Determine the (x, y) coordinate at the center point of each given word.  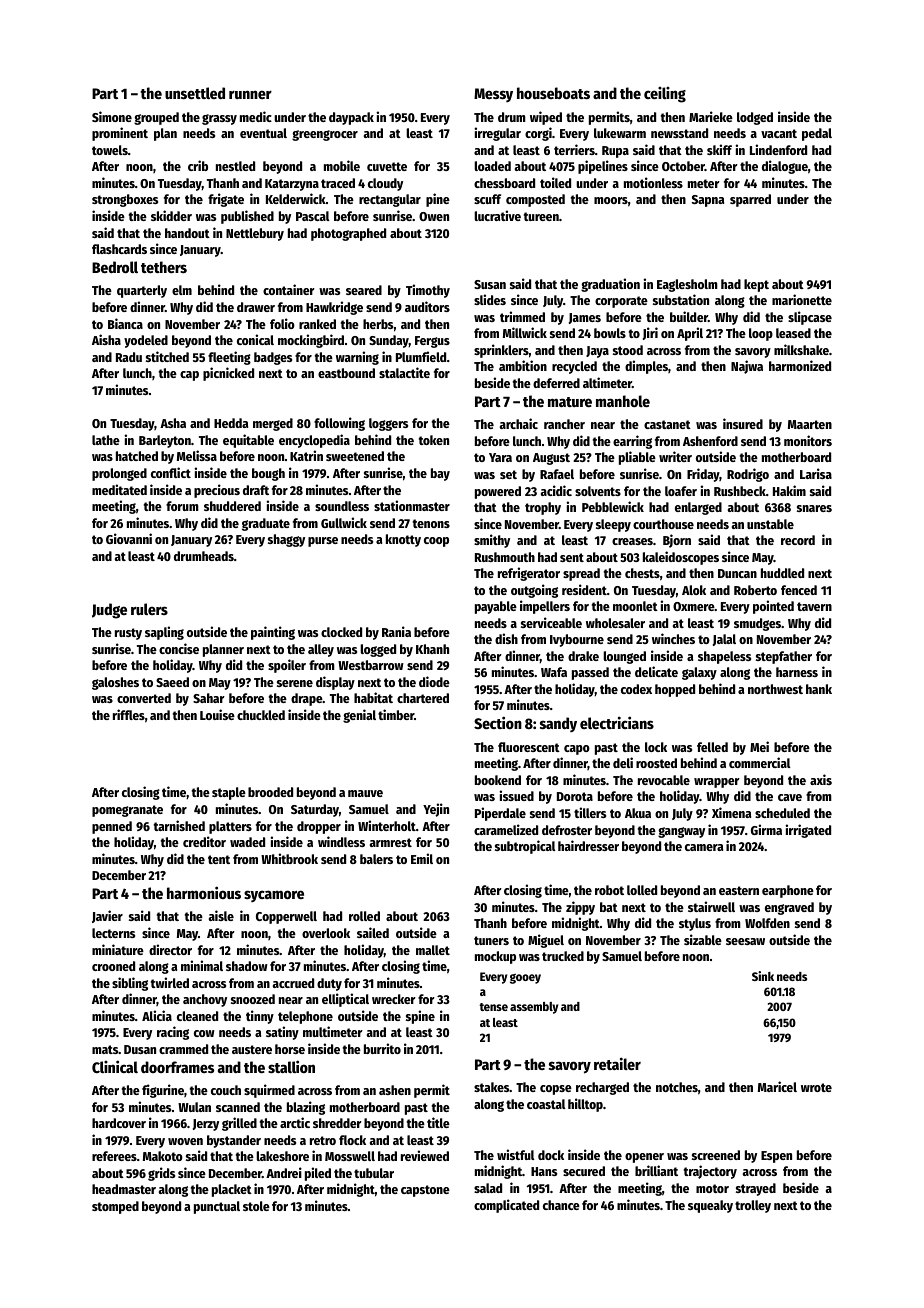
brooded (270, 792)
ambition (523, 365)
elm (182, 290)
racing (173, 1033)
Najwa (747, 367)
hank (819, 689)
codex (636, 689)
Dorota (575, 796)
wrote (816, 1087)
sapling (164, 633)
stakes (492, 1087)
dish (506, 638)
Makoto (163, 1156)
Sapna (708, 201)
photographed (348, 234)
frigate (226, 200)
